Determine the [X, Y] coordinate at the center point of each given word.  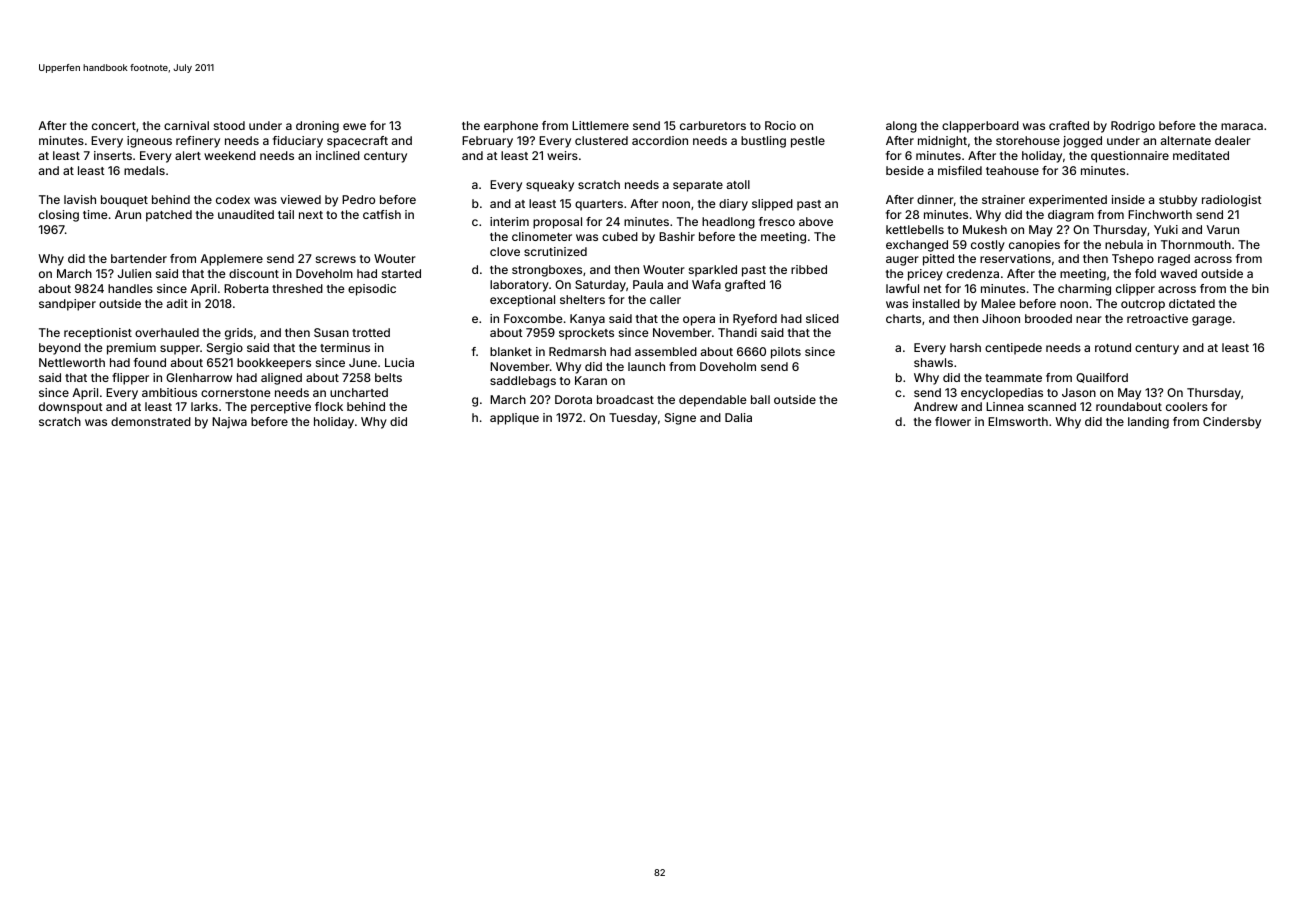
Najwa [229, 423]
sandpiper [67, 305]
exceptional [522, 301]
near [1089, 319]
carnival [186, 125]
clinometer [542, 236]
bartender [139, 258]
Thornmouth [1196, 244]
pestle [808, 142]
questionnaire [1130, 157]
